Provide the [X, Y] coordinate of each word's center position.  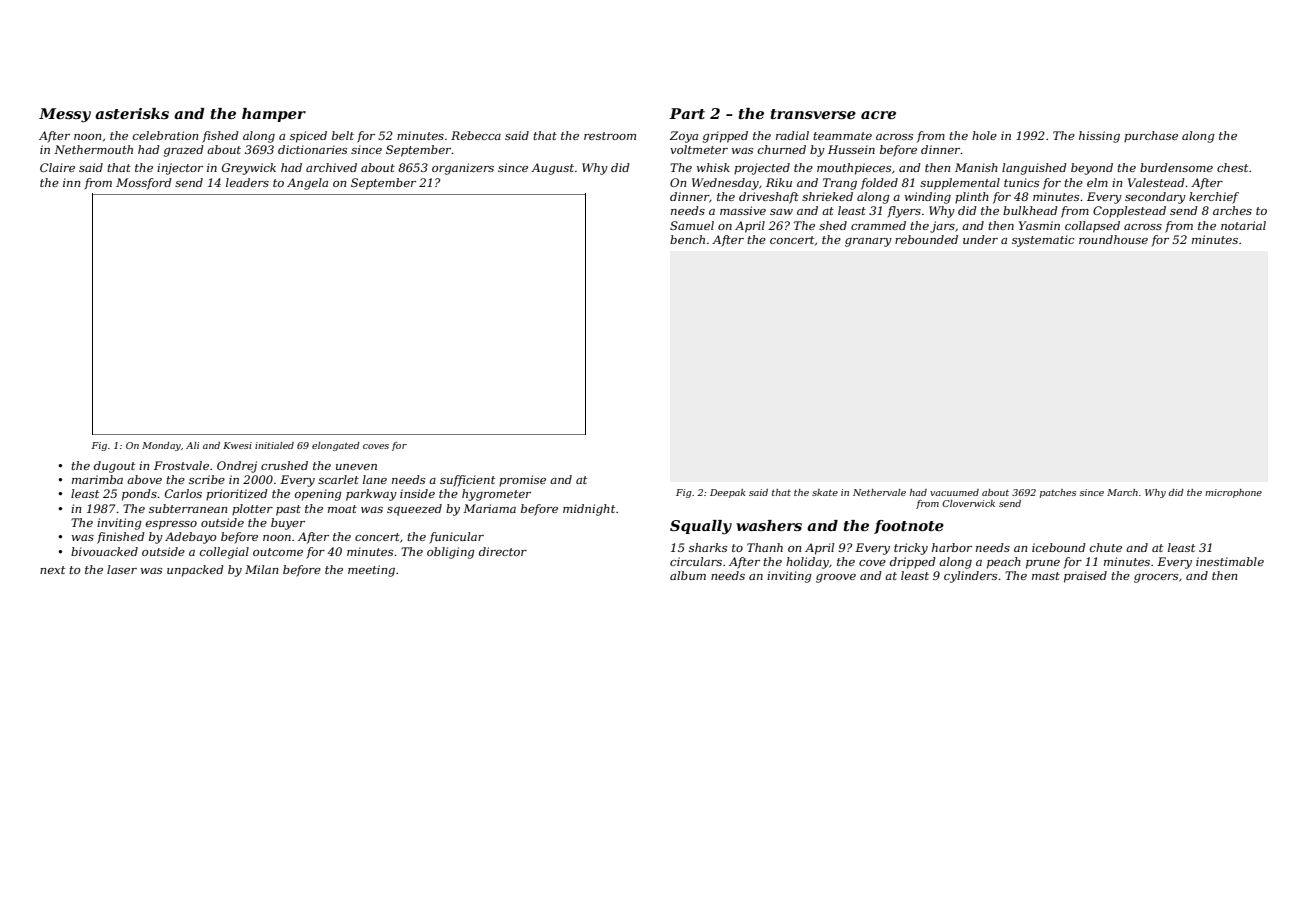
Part [687, 113]
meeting [371, 571]
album [688, 575]
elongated [336, 446]
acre [878, 115]
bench [687, 239]
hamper [274, 115]
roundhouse [1113, 239]
